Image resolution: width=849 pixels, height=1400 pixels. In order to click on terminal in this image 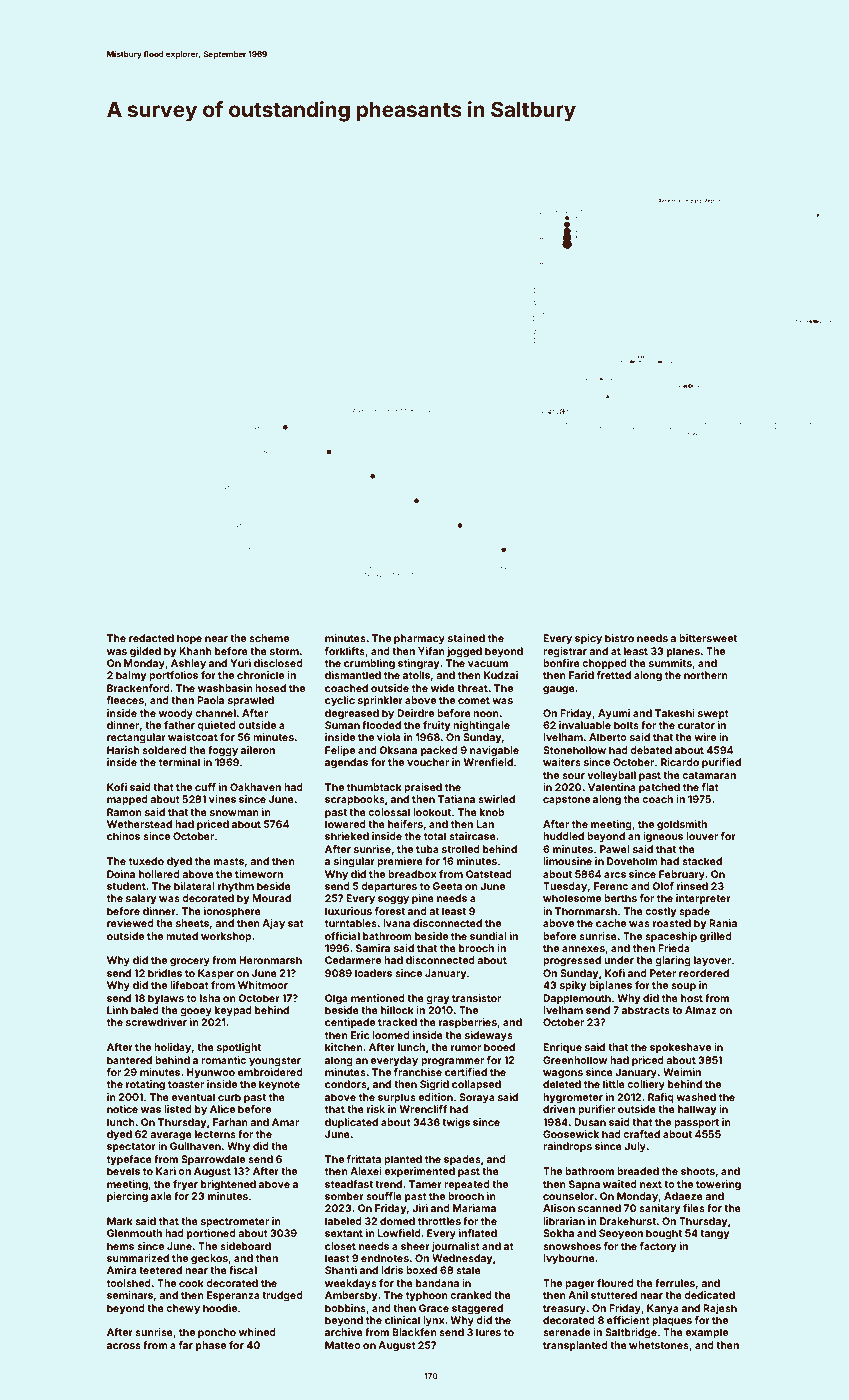, I will do `click(179, 762)`.
